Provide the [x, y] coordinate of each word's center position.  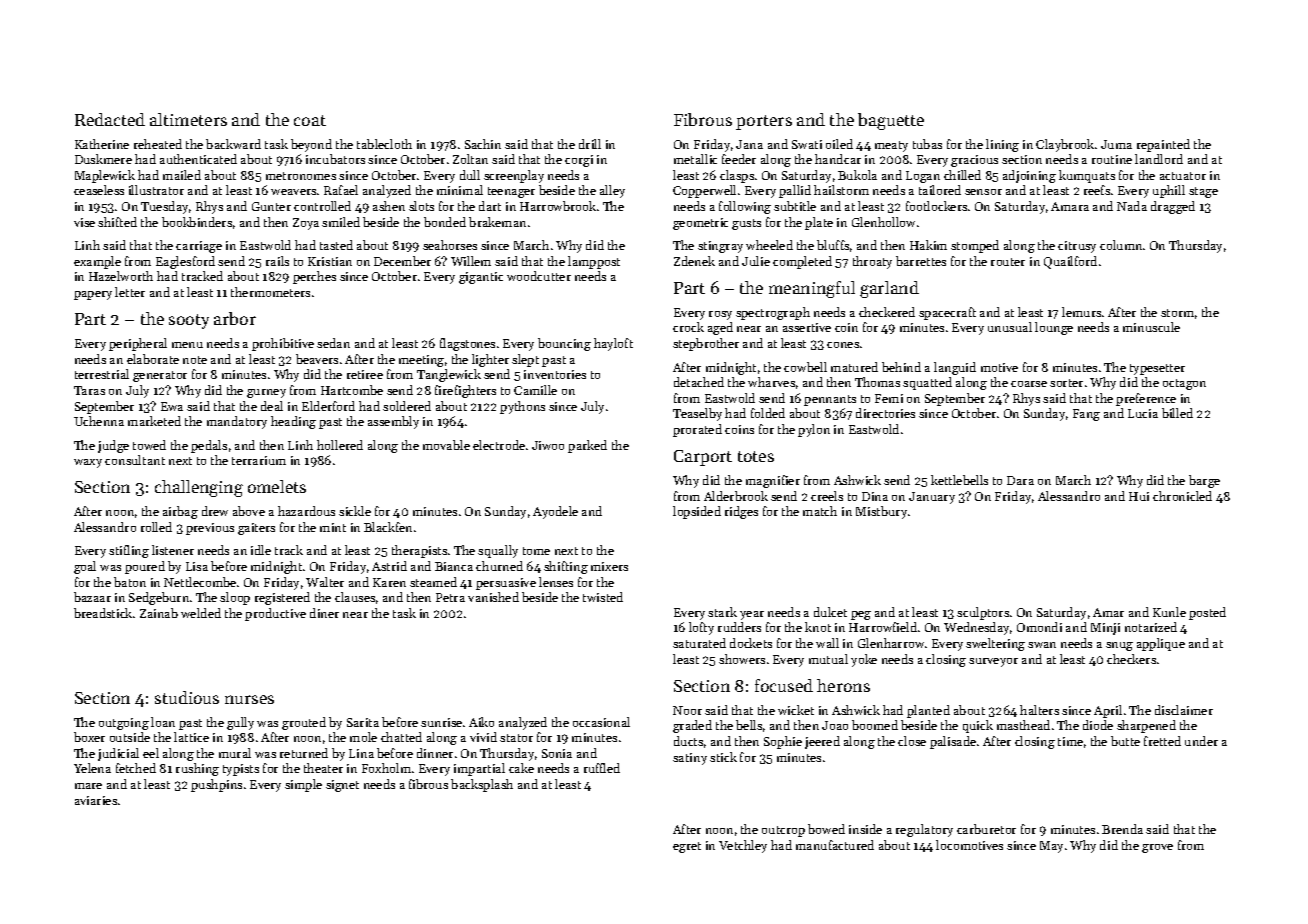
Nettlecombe [200, 582]
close [912, 741]
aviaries [96, 800]
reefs [1097, 190]
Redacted [110, 119]
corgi [579, 161]
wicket [796, 710]
